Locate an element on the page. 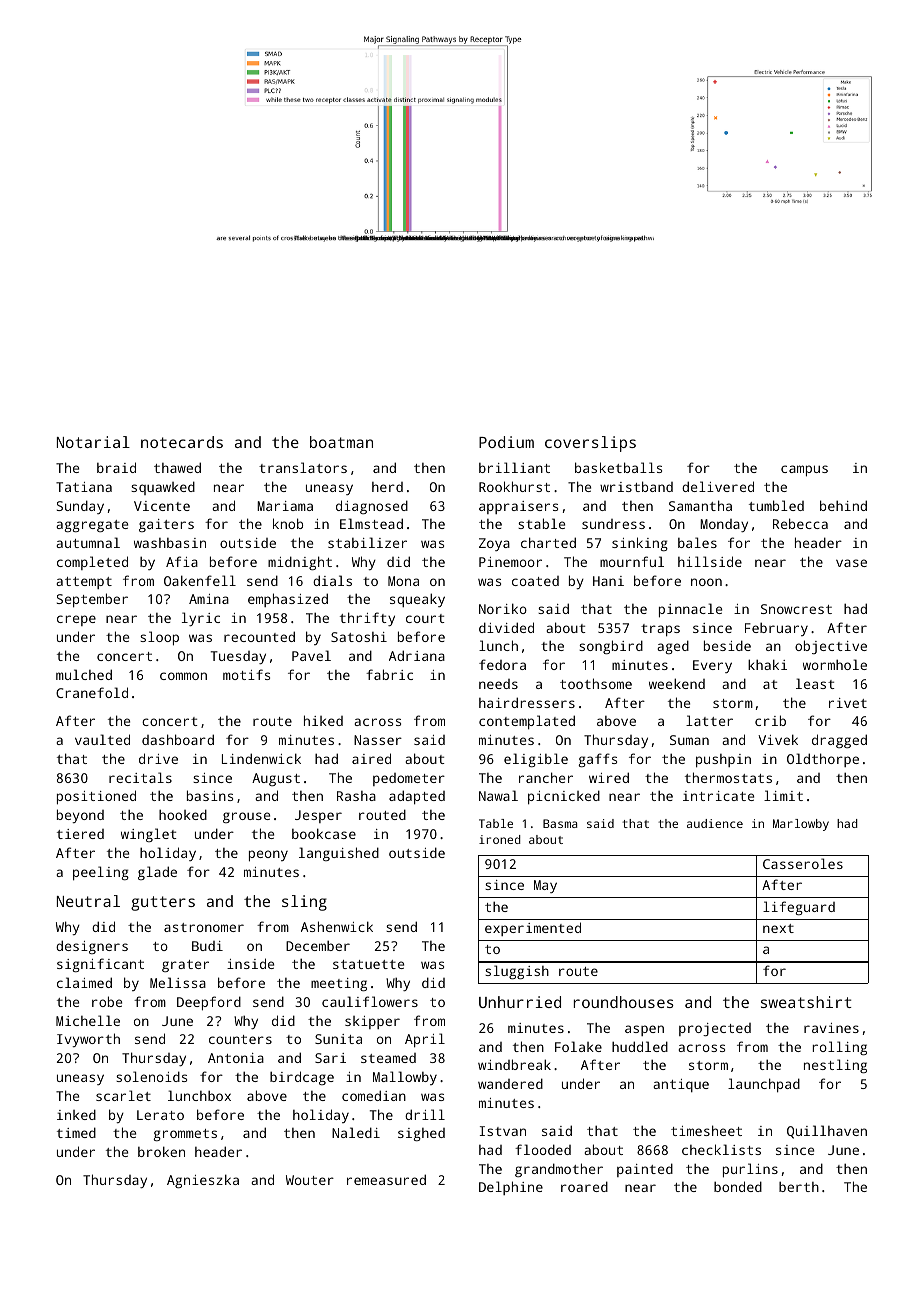 This image has height=1308, width=924. next is located at coordinates (778, 928).
